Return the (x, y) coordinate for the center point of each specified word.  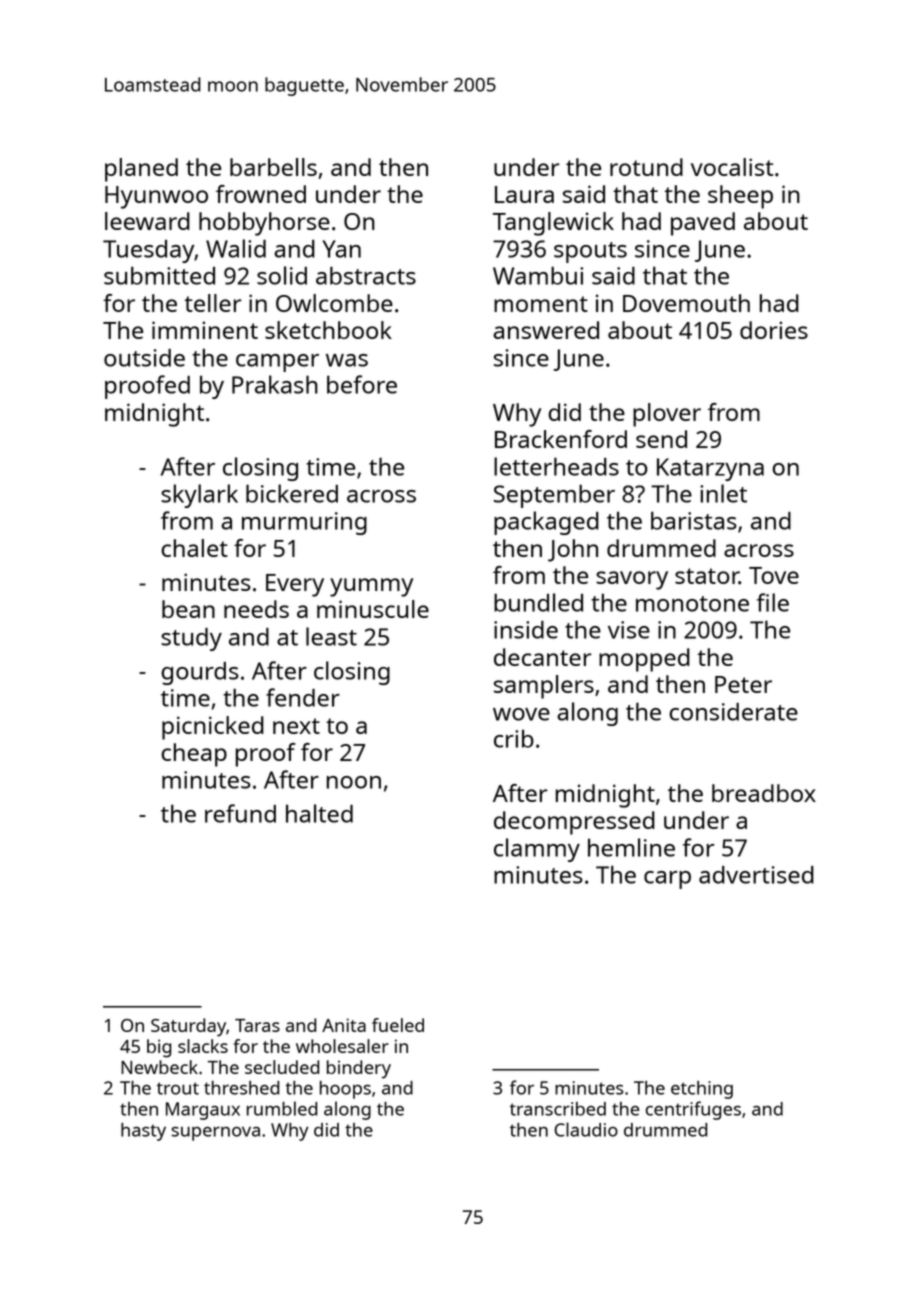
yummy (371, 587)
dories (774, 330)
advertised (756, 875)
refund (240, 813)
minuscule (373, 609)
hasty (143, 1132)
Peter (743, 684)
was (347, 360)
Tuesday (149, 251)
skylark (199, 496)
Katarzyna (710, 469)
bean (188, 609)
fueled (398, 1025)
